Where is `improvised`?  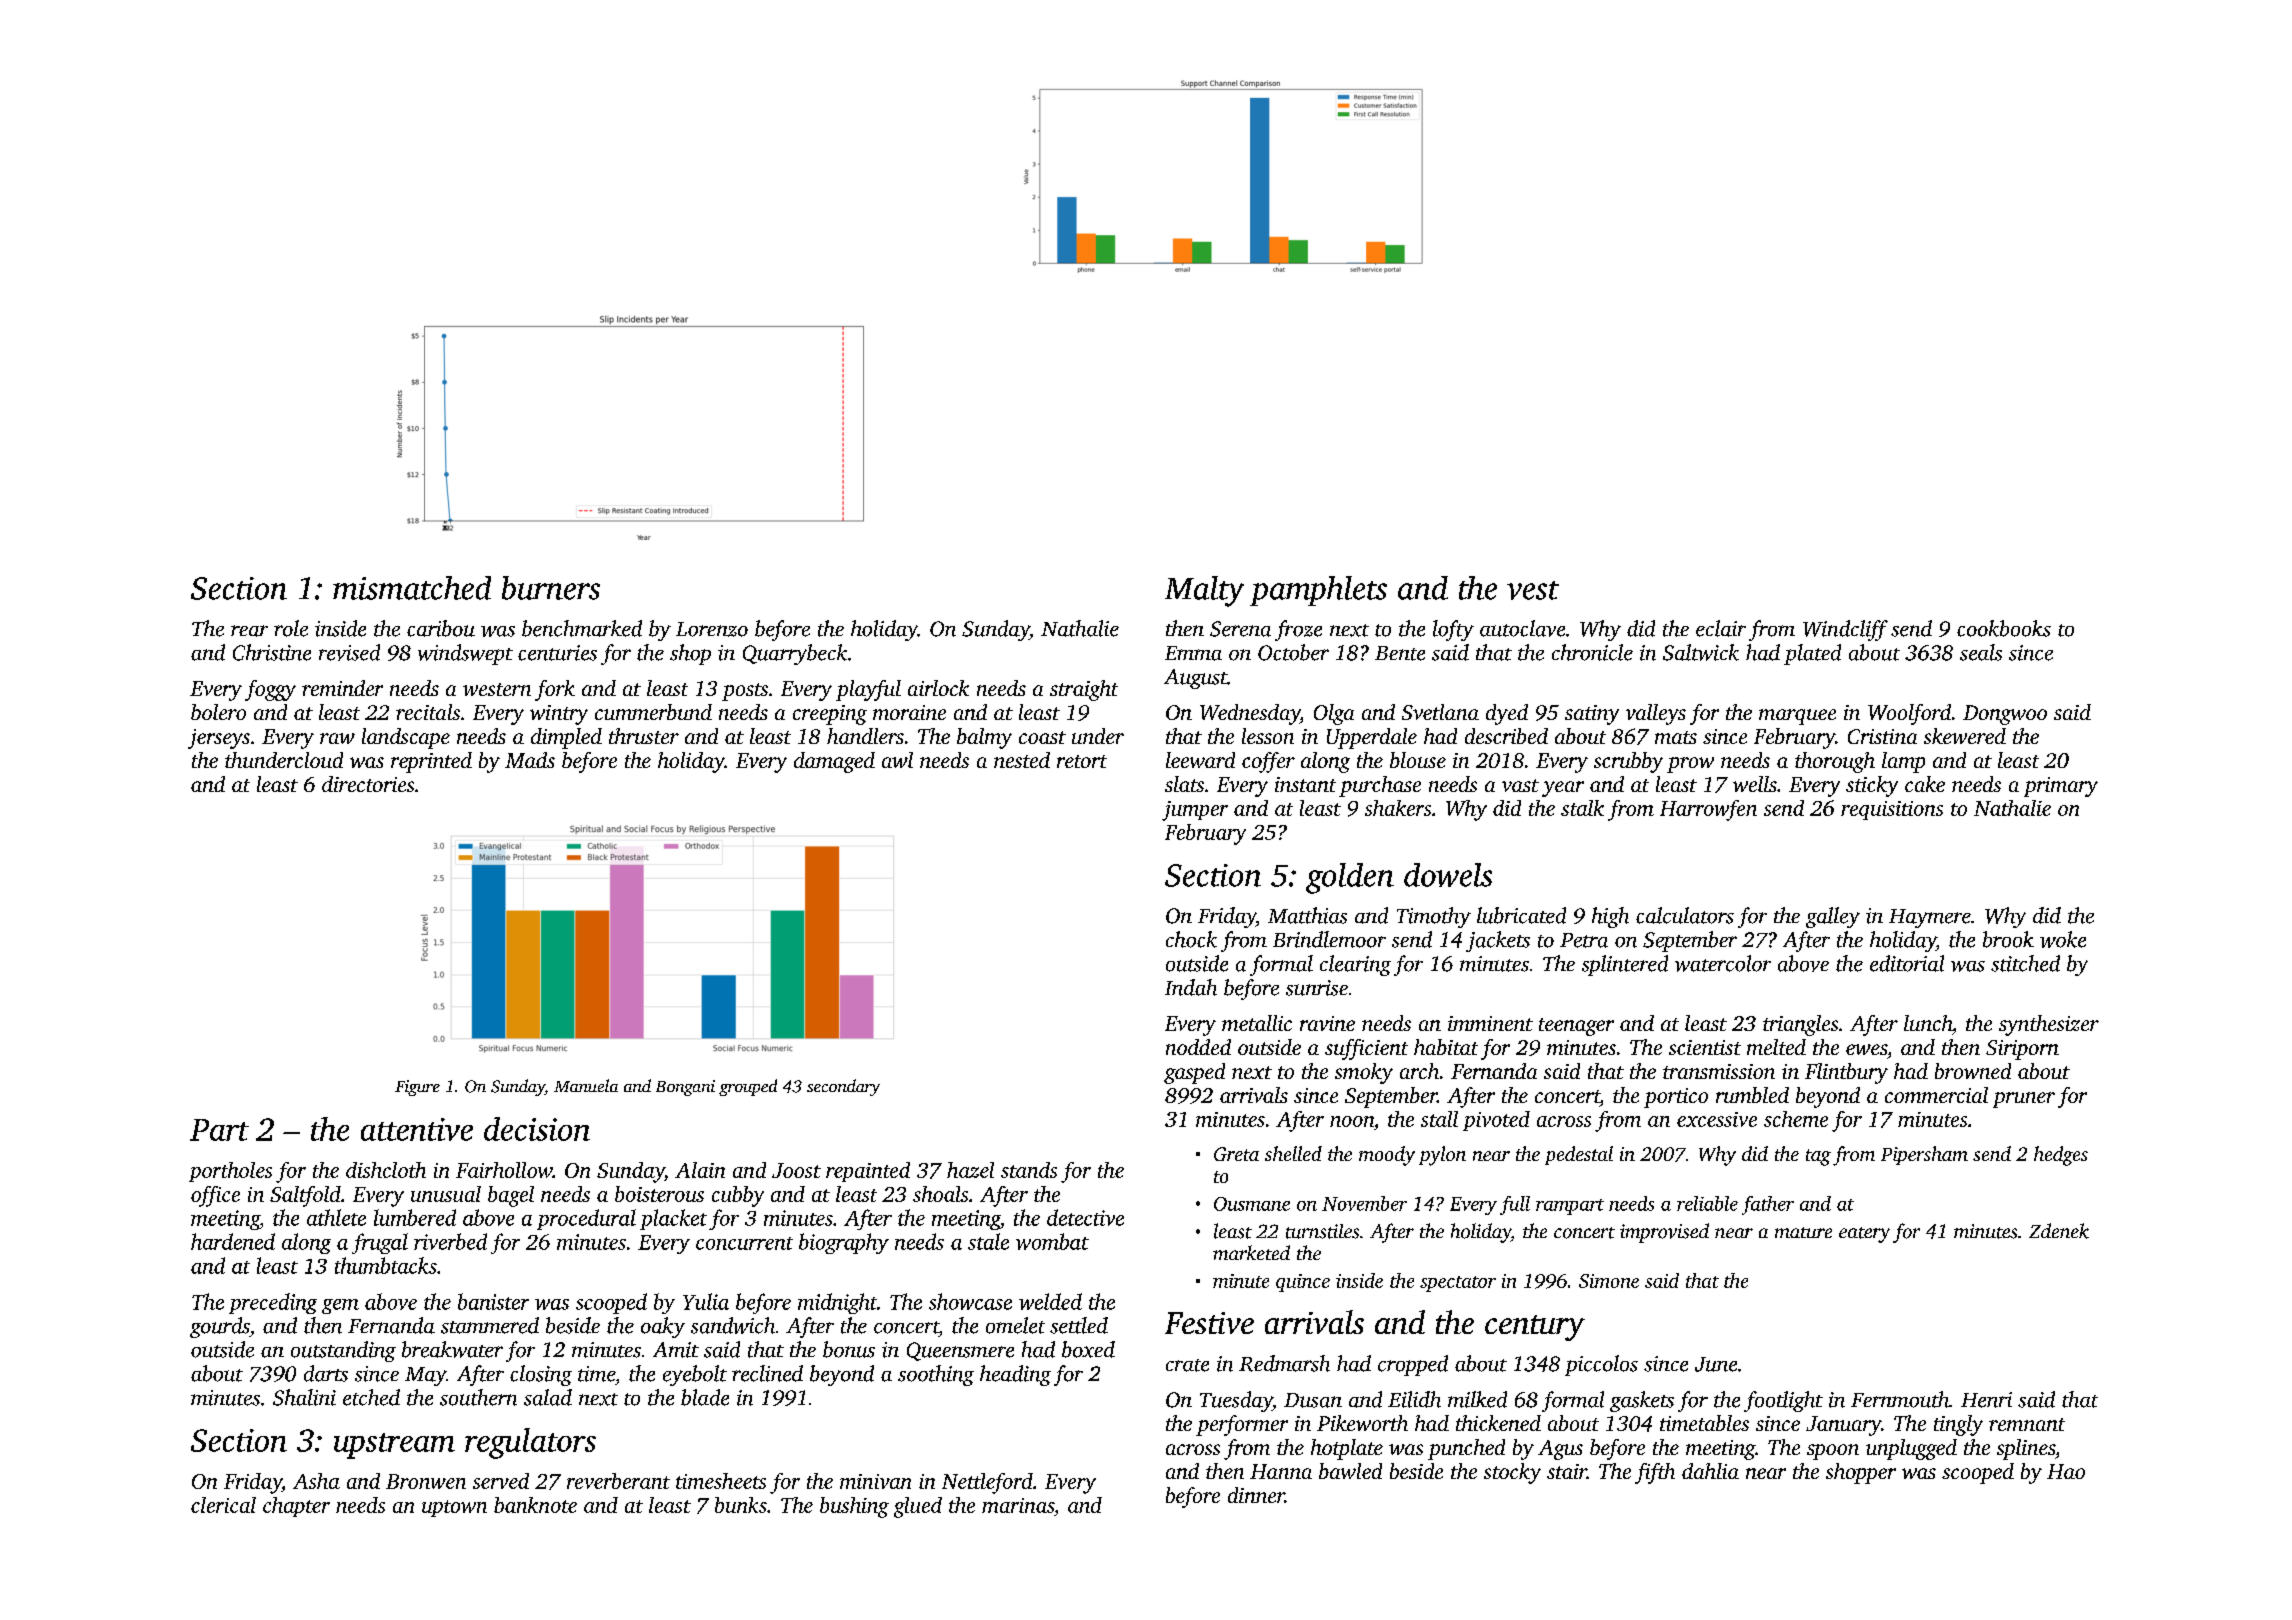
improvised is located at coordinates (1664, 1233).
